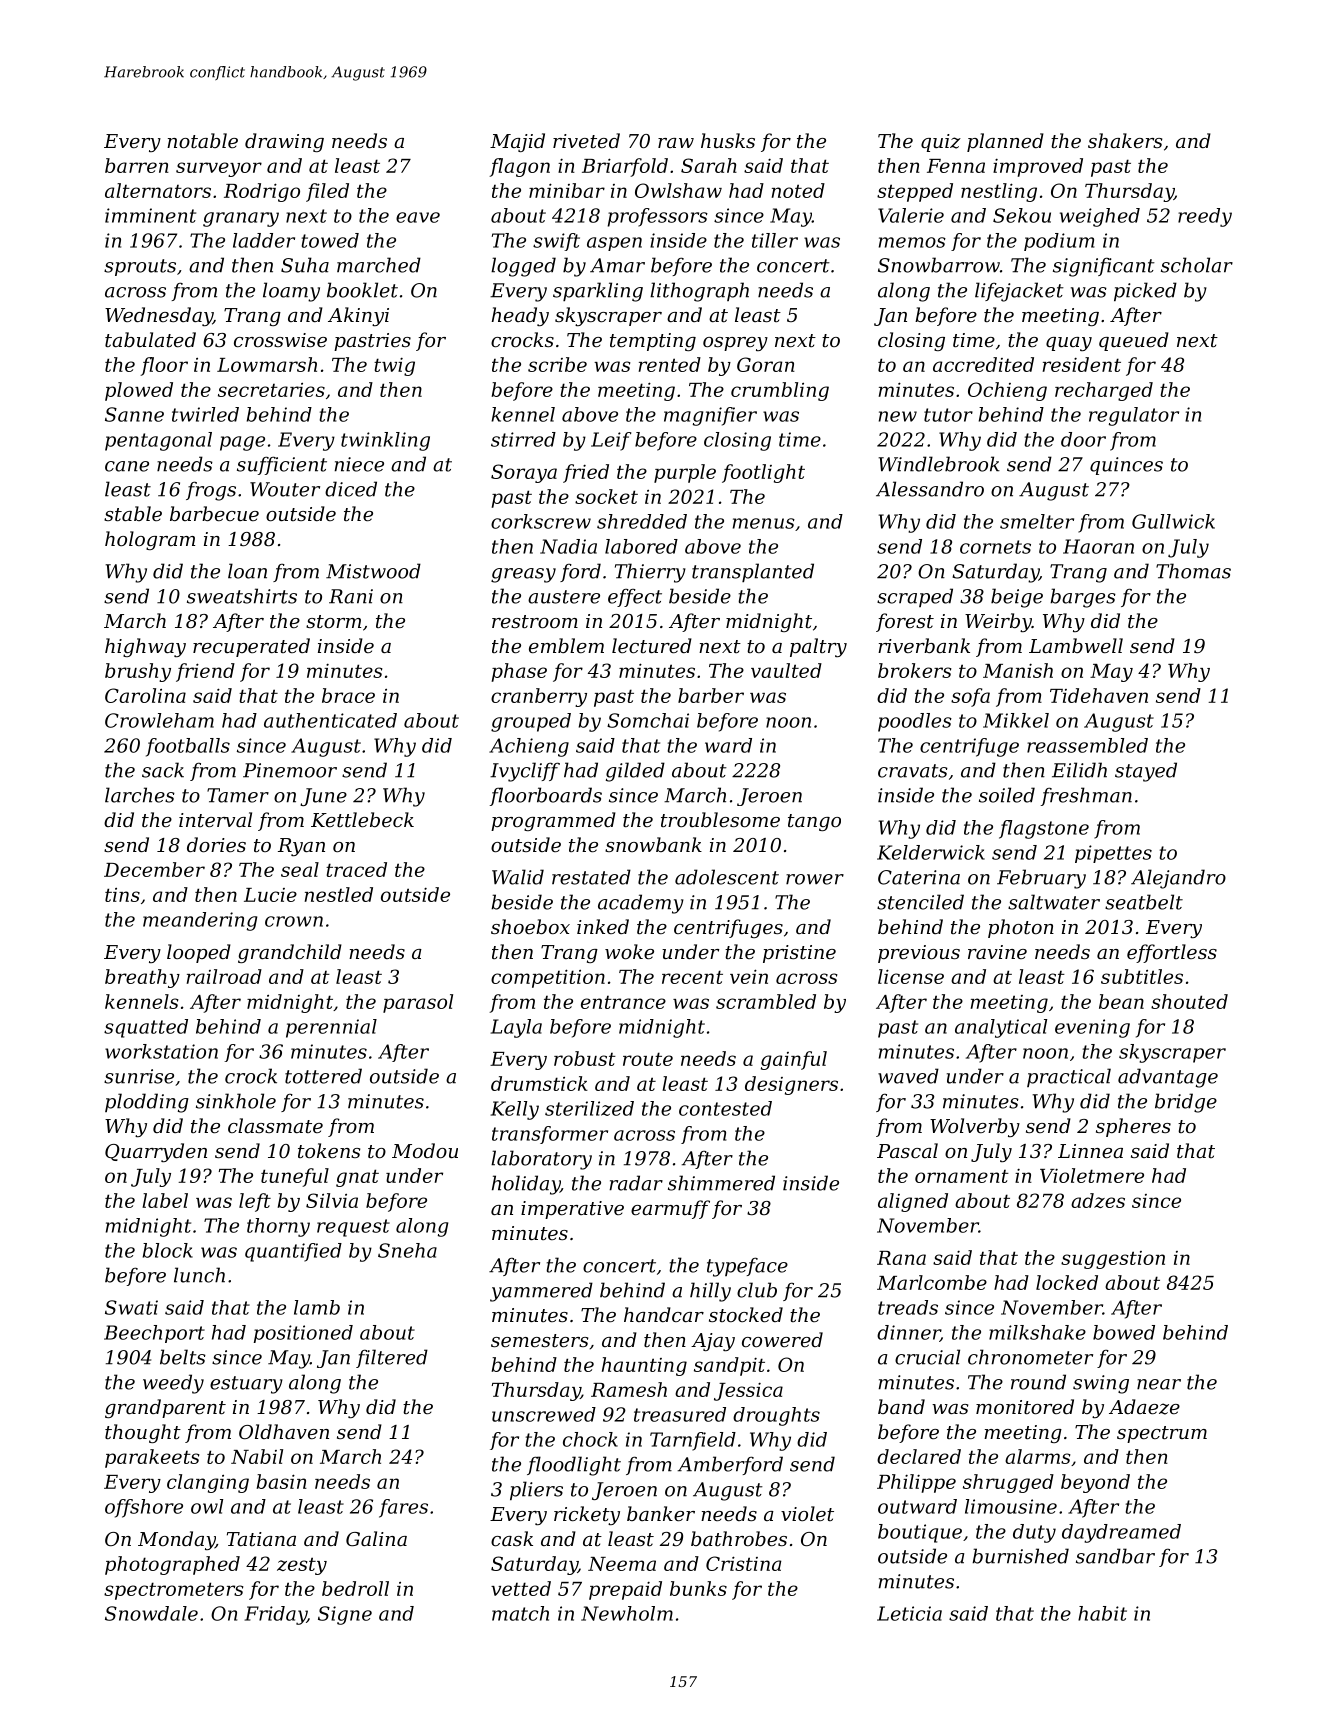  Describe the element at coordinates (568, 546) in the screenshot. I see `Nadia` at that location.
